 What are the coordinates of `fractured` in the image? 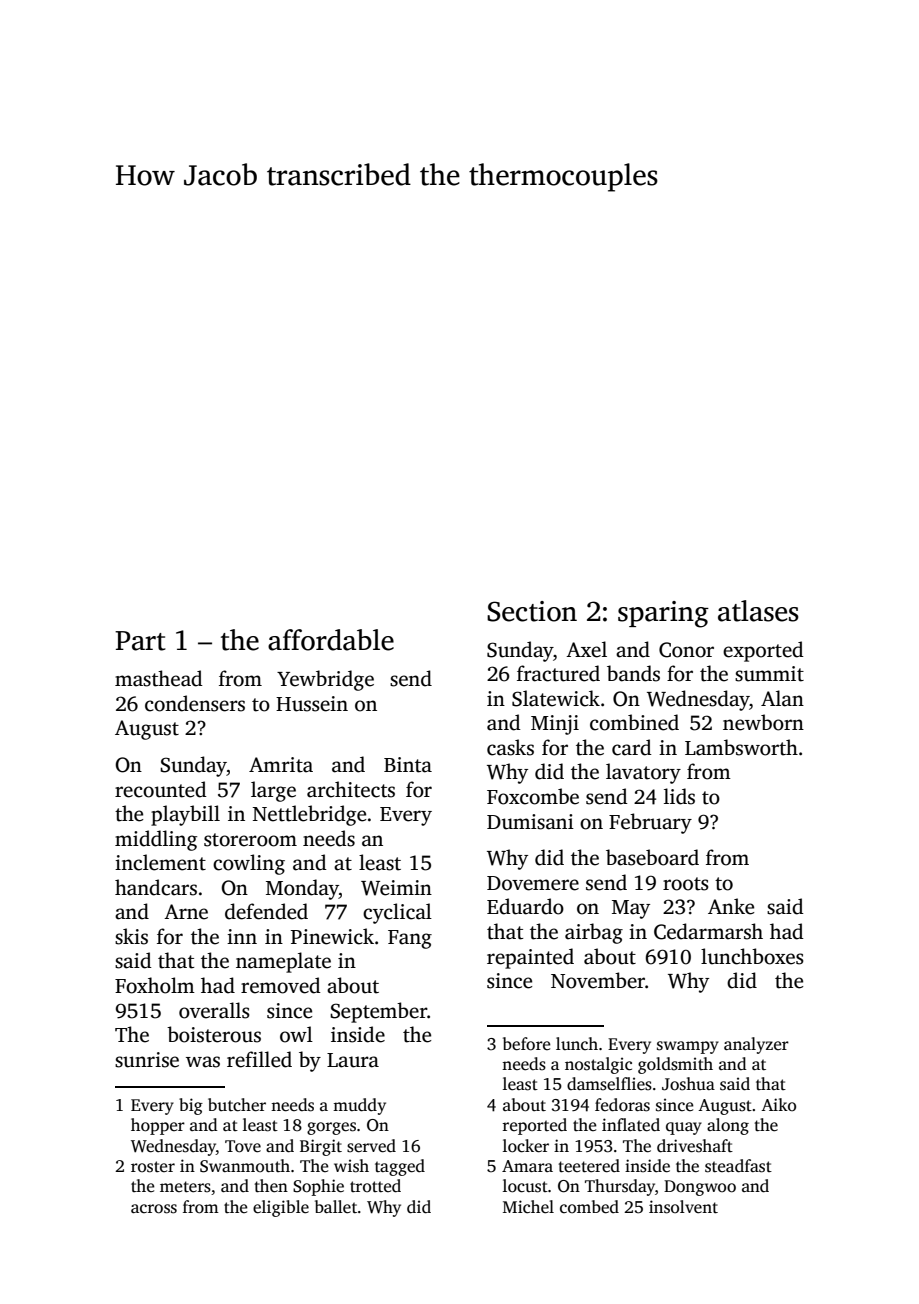 It's located at (558, 673).
